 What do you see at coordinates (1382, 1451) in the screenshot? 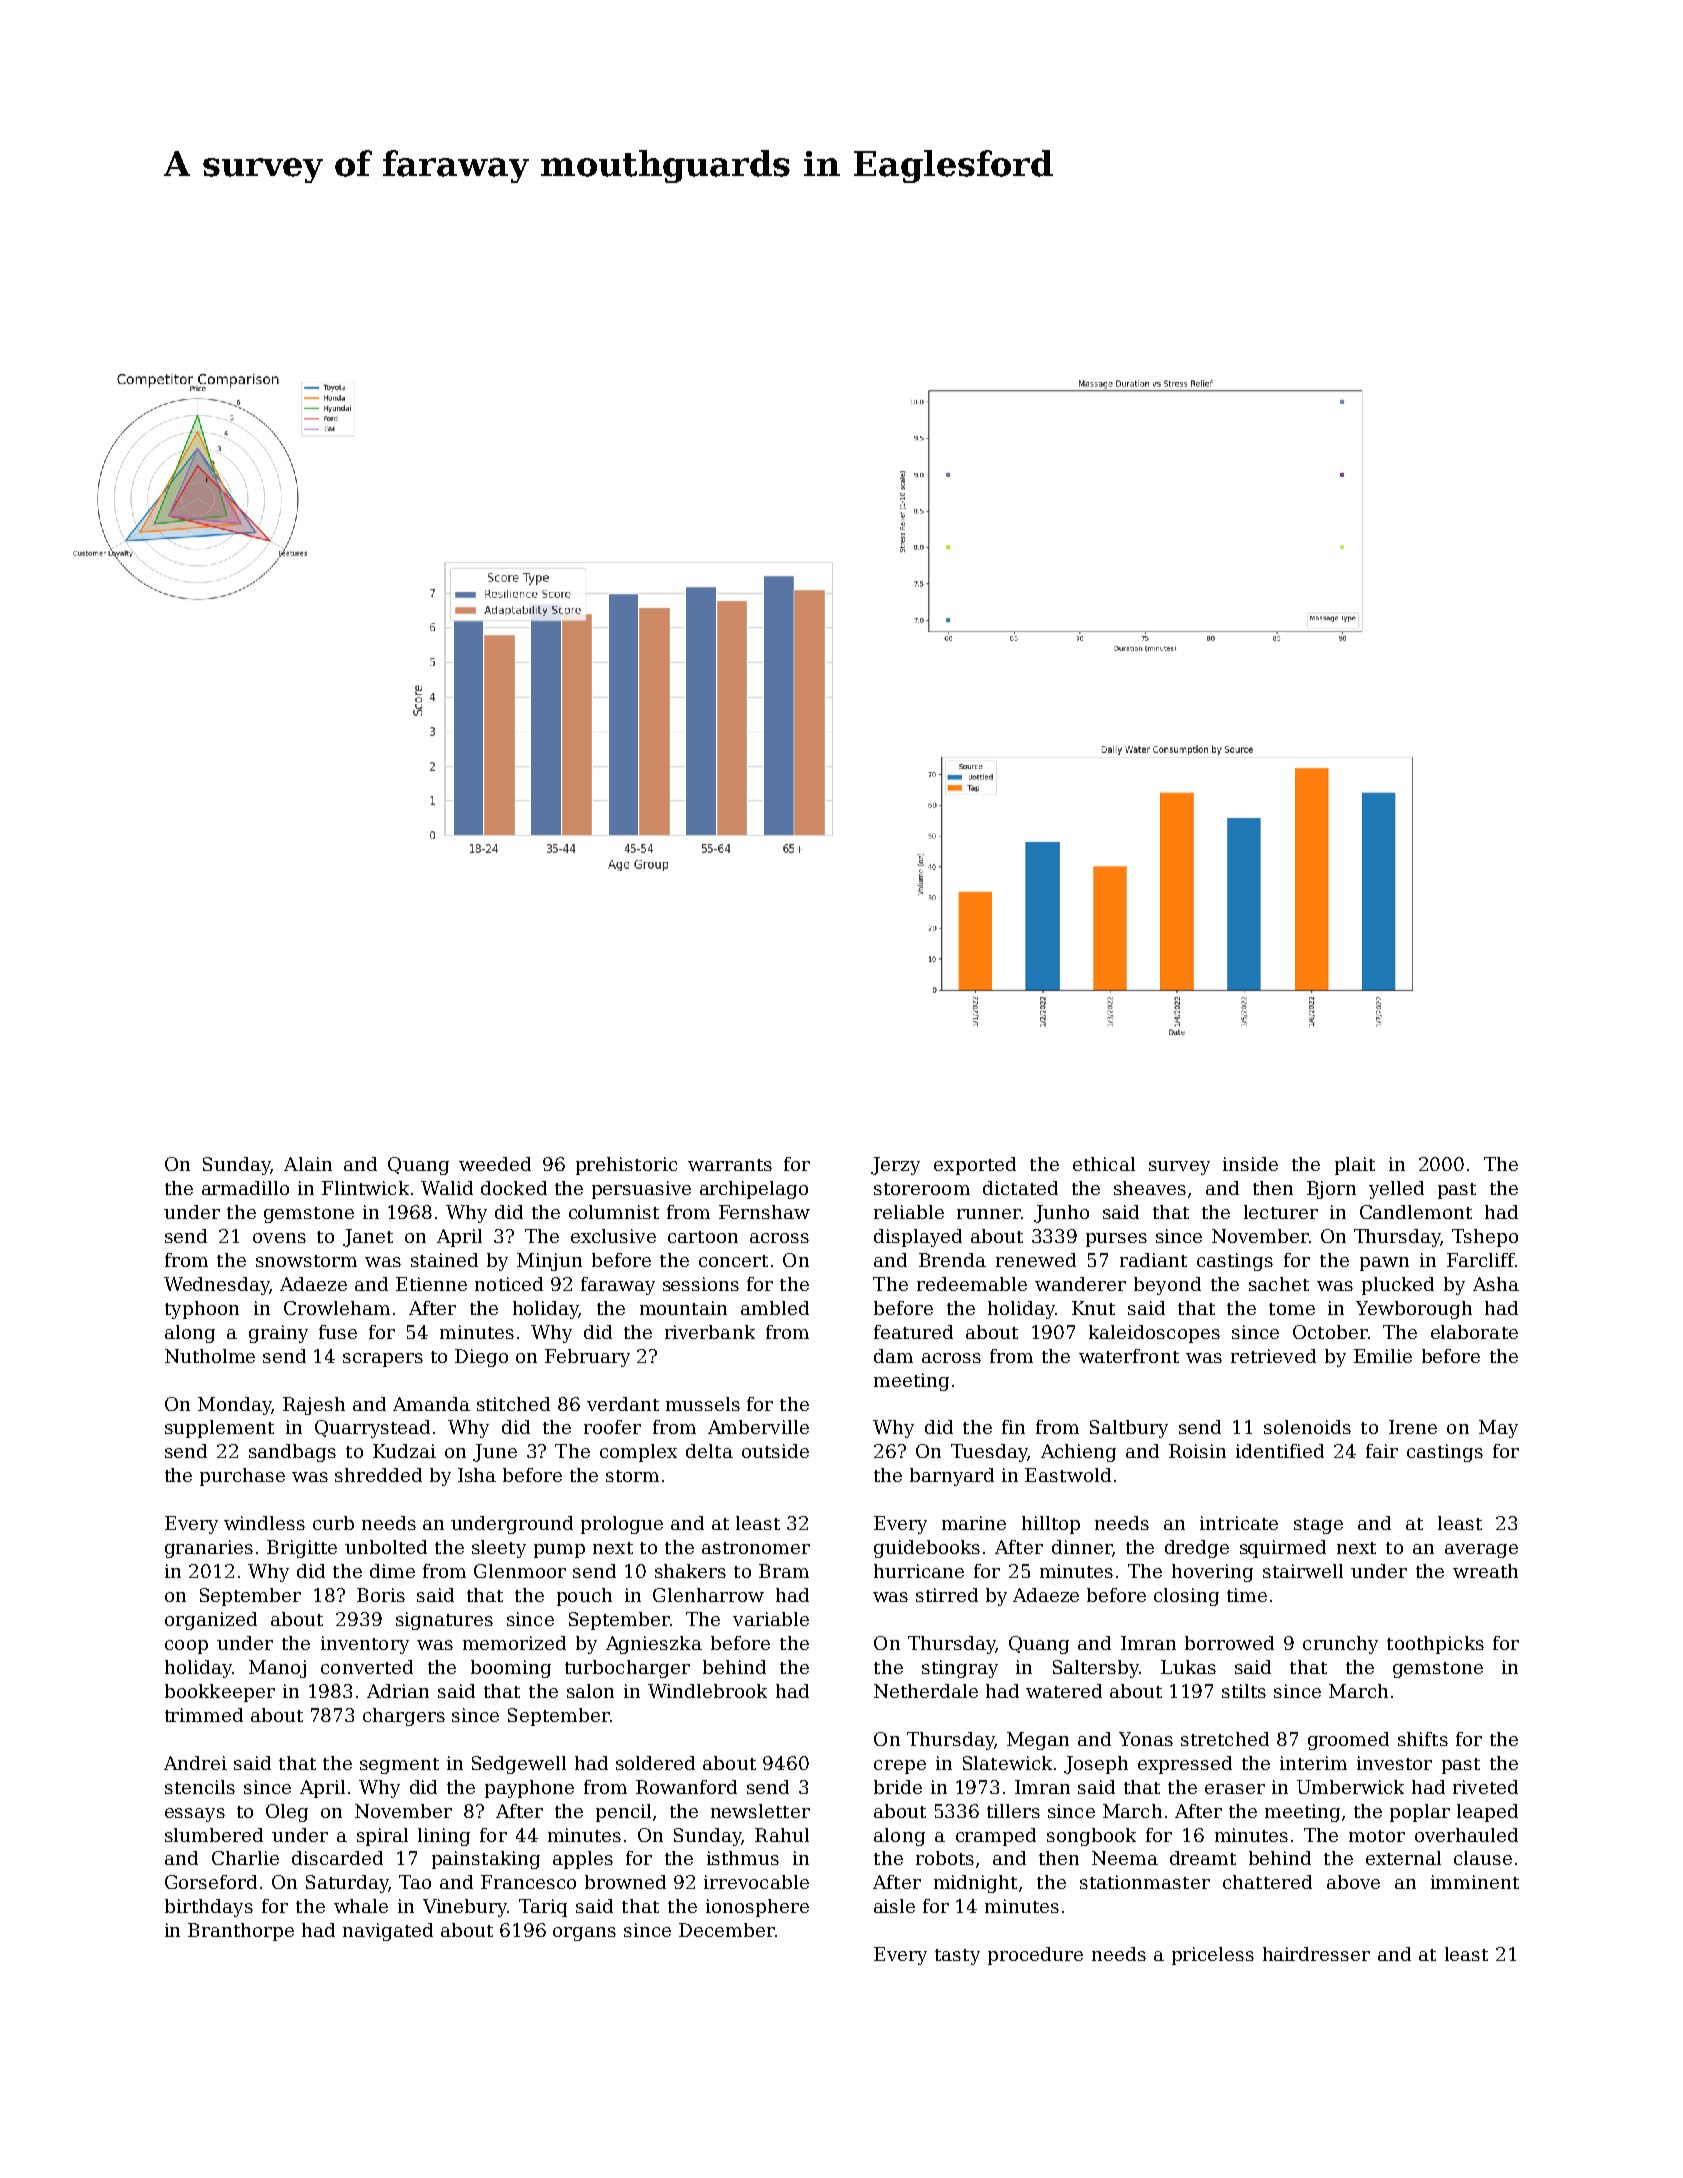
I see `fair` at bounding box center [1382, 1451].
